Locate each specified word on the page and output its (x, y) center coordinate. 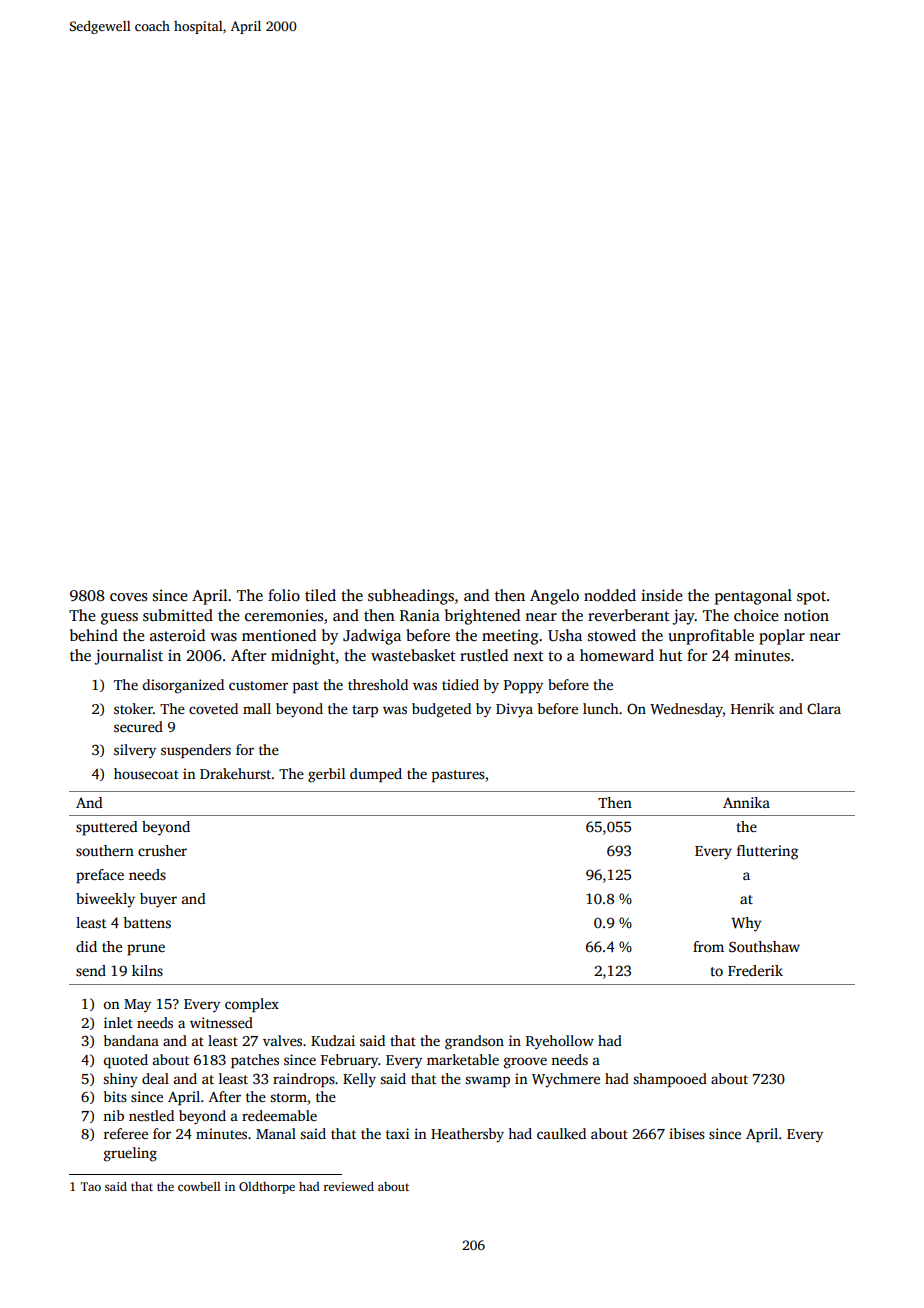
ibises (687, 1133)
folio (284, 595)
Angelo (554, 597)
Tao (91, 1186)
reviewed (348, 1186)
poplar (782, 637)
